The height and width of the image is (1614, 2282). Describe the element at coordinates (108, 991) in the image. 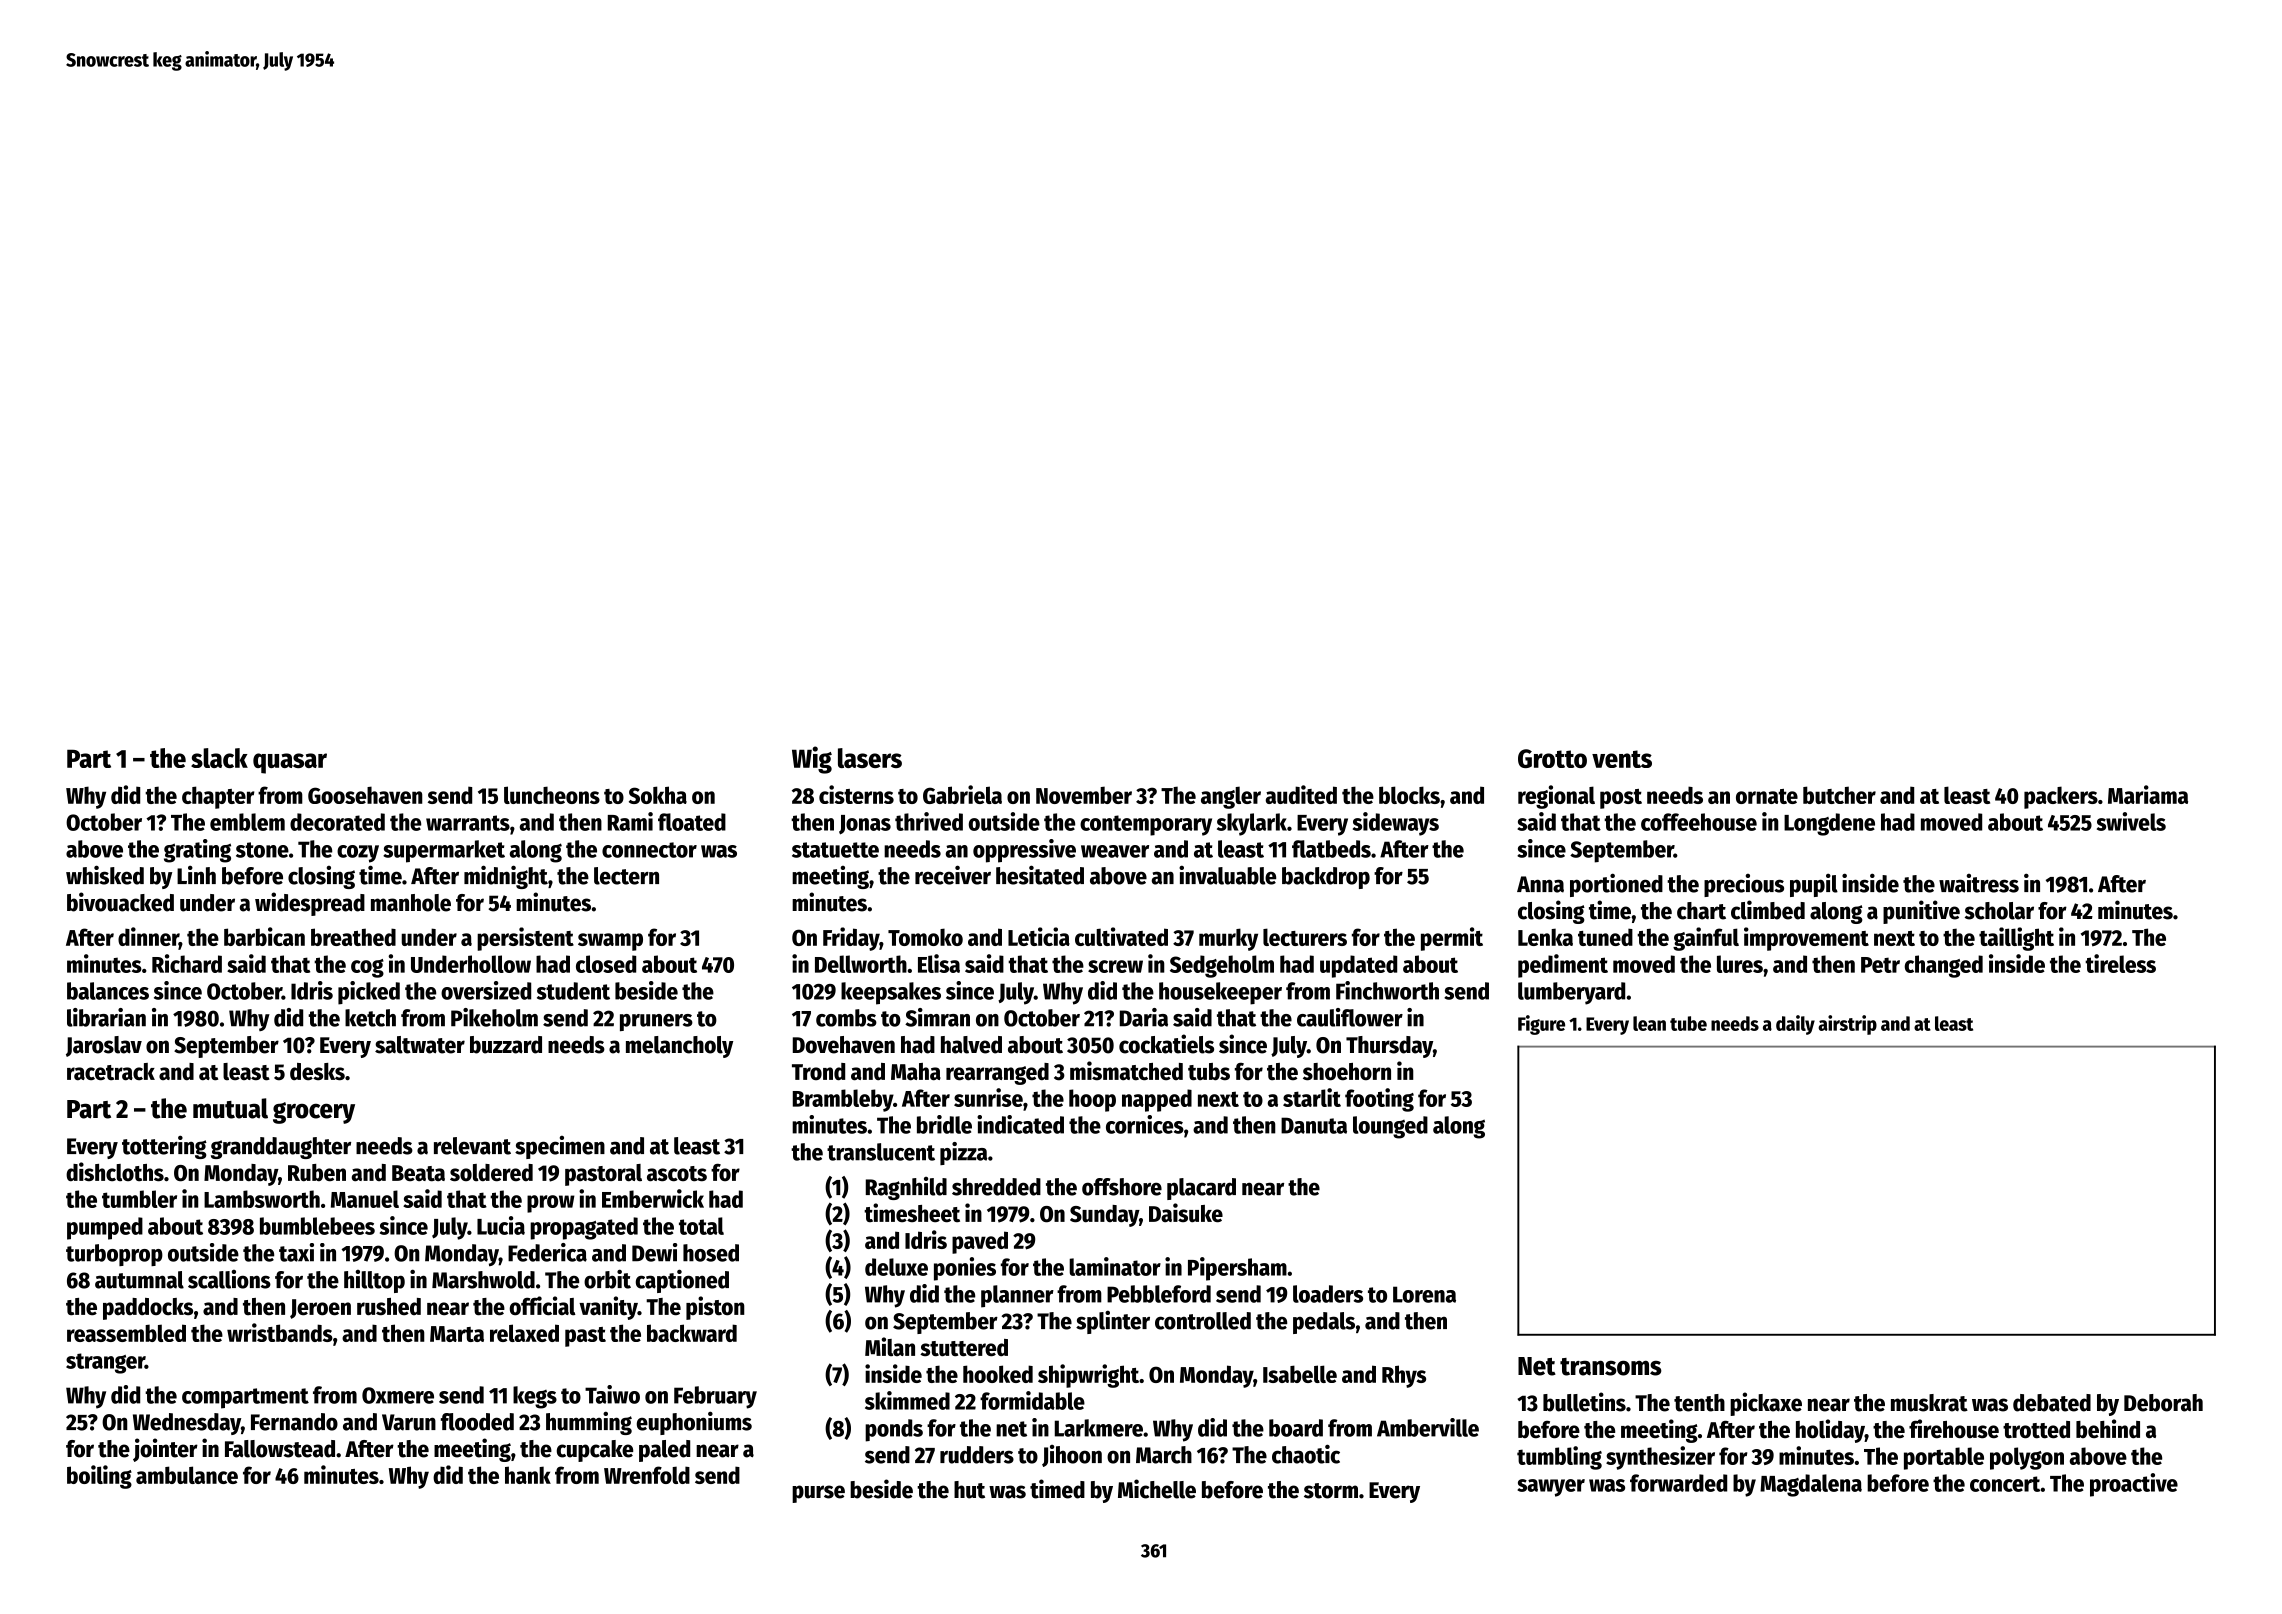

I see `balances` at that location.
